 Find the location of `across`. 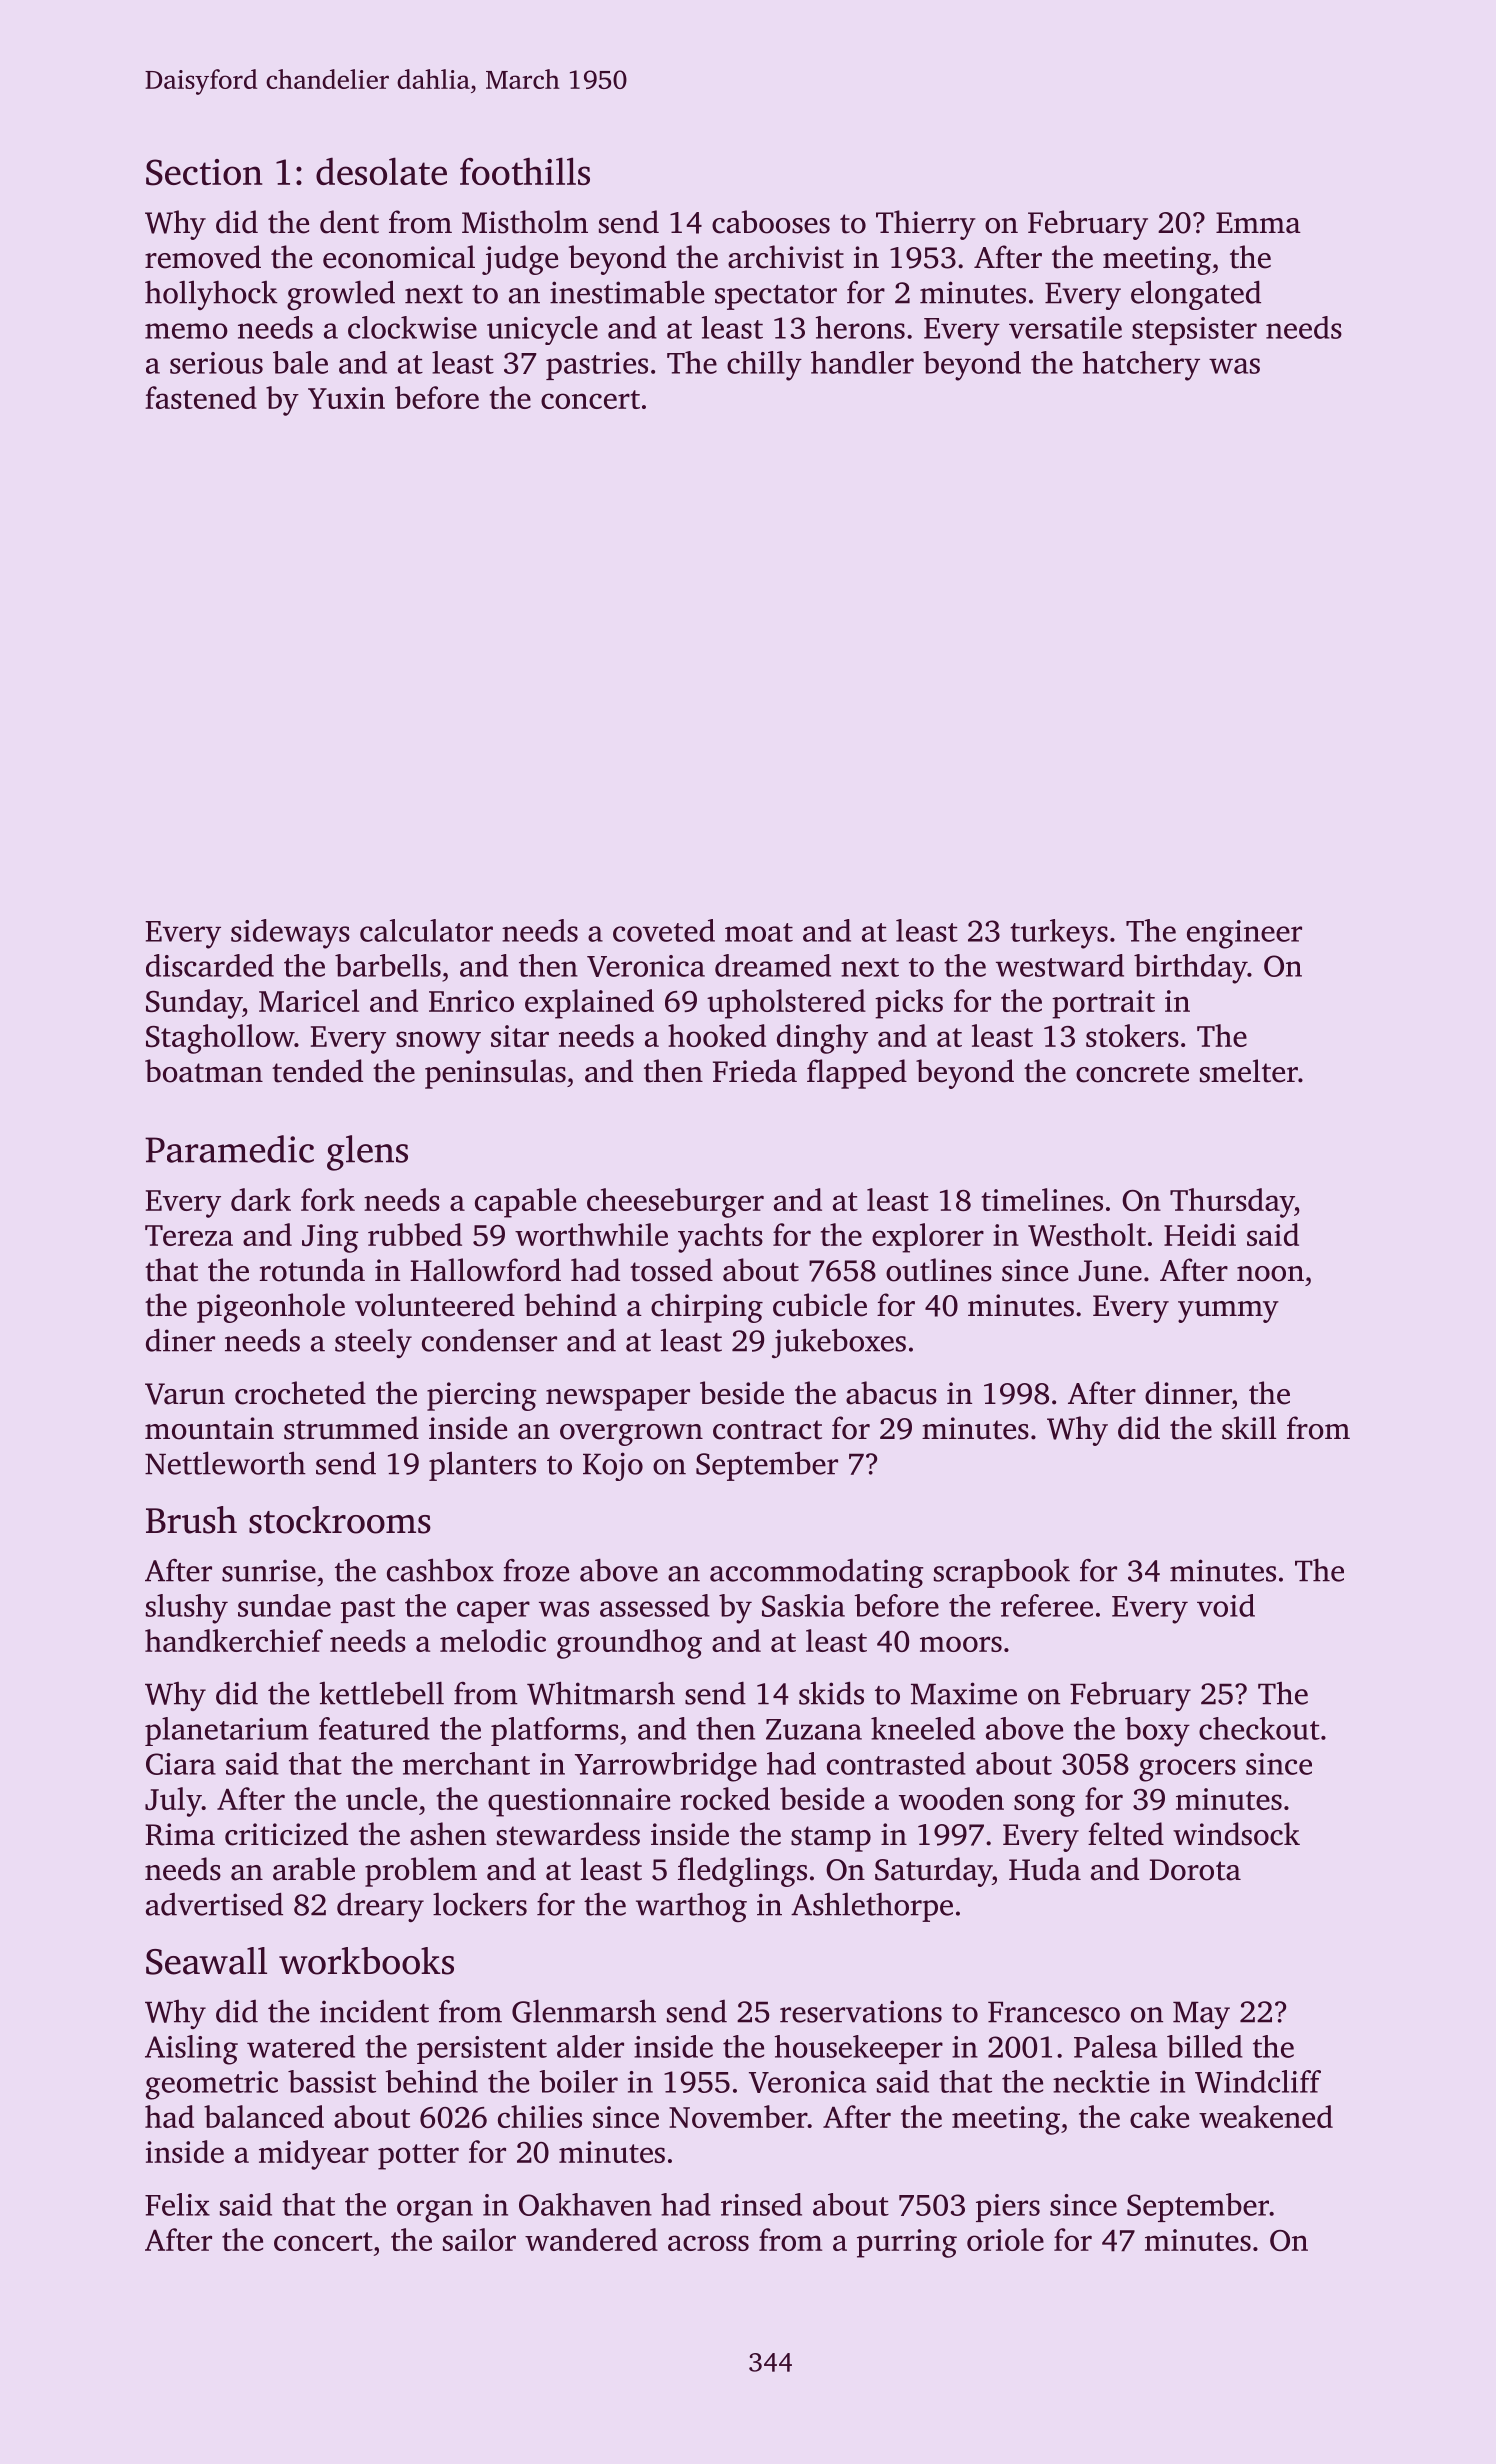

across is located at coordinates (708, 2243).
